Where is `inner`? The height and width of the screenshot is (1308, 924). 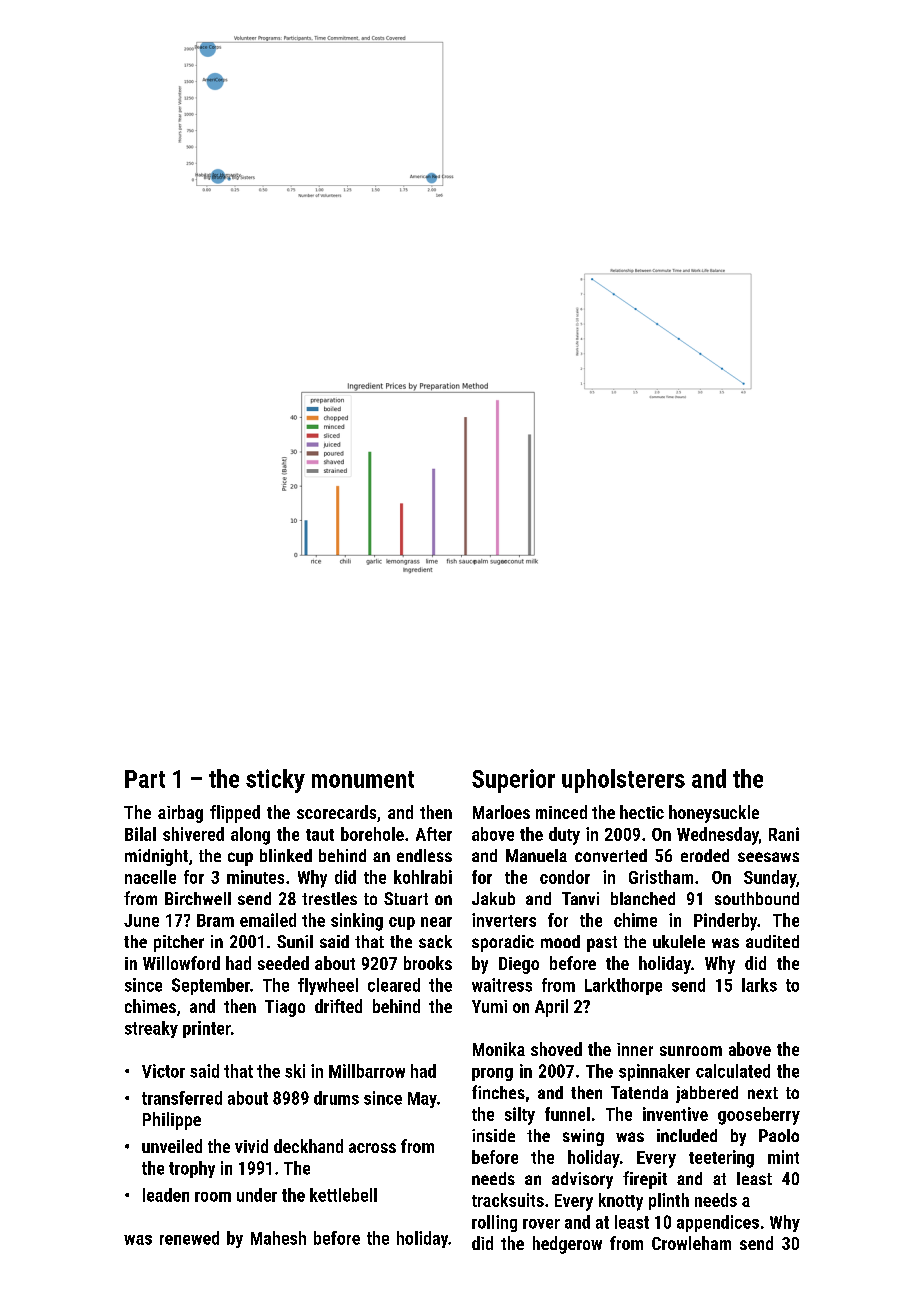 inner is located at coordinates (635, 1049).
